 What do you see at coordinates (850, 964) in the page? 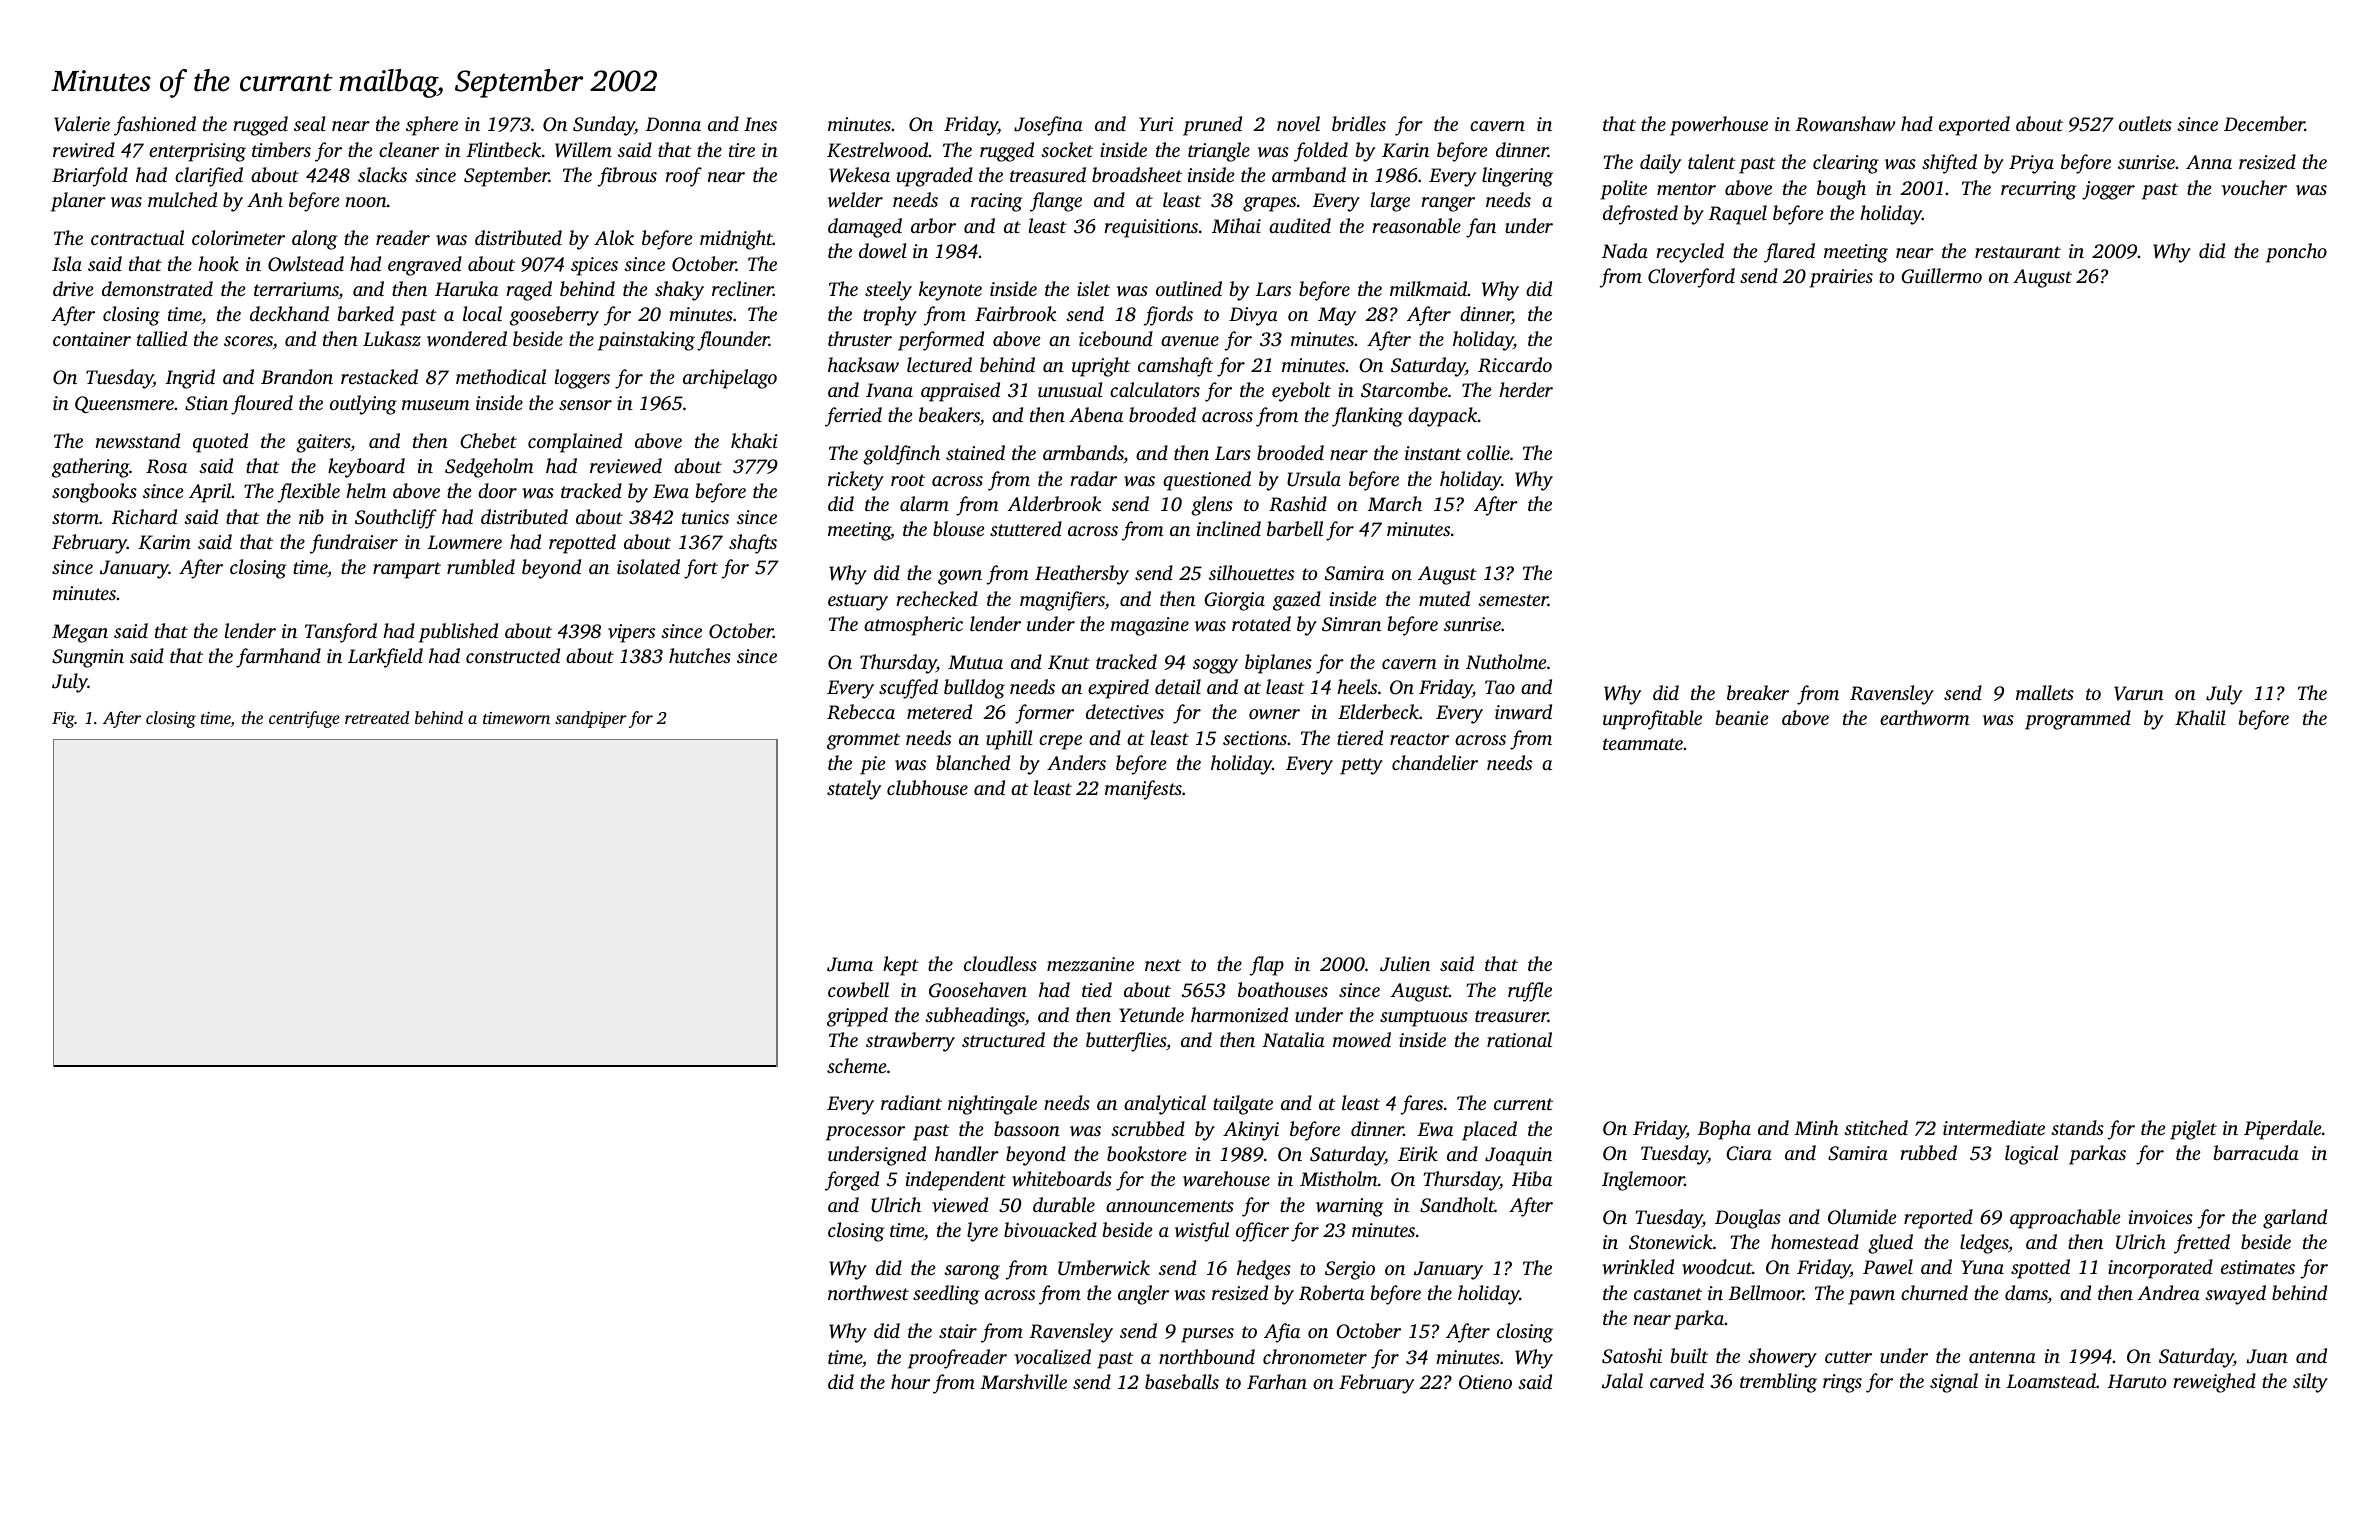
I see `Juma` at bounding box center [850, 964].
